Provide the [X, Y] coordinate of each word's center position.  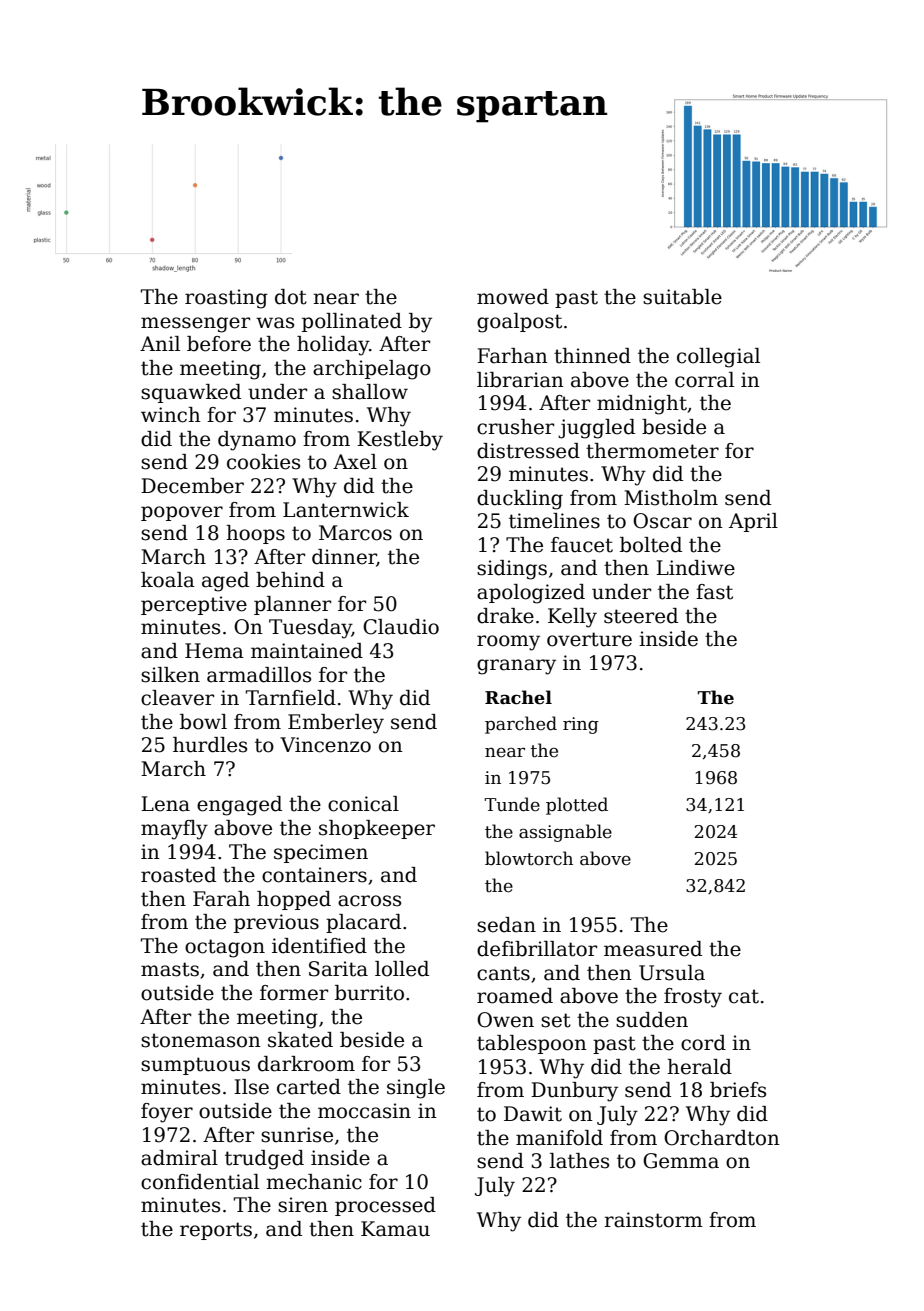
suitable [682, 297]
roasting [226, 299]
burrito [369, 993]
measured [653, 949]
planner [292, 605]
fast [714, 592]
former [294, 993]
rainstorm [653, 1220]
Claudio [401, 627]
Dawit [533, 1114]
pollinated [352, 322]
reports [216, 1231]
